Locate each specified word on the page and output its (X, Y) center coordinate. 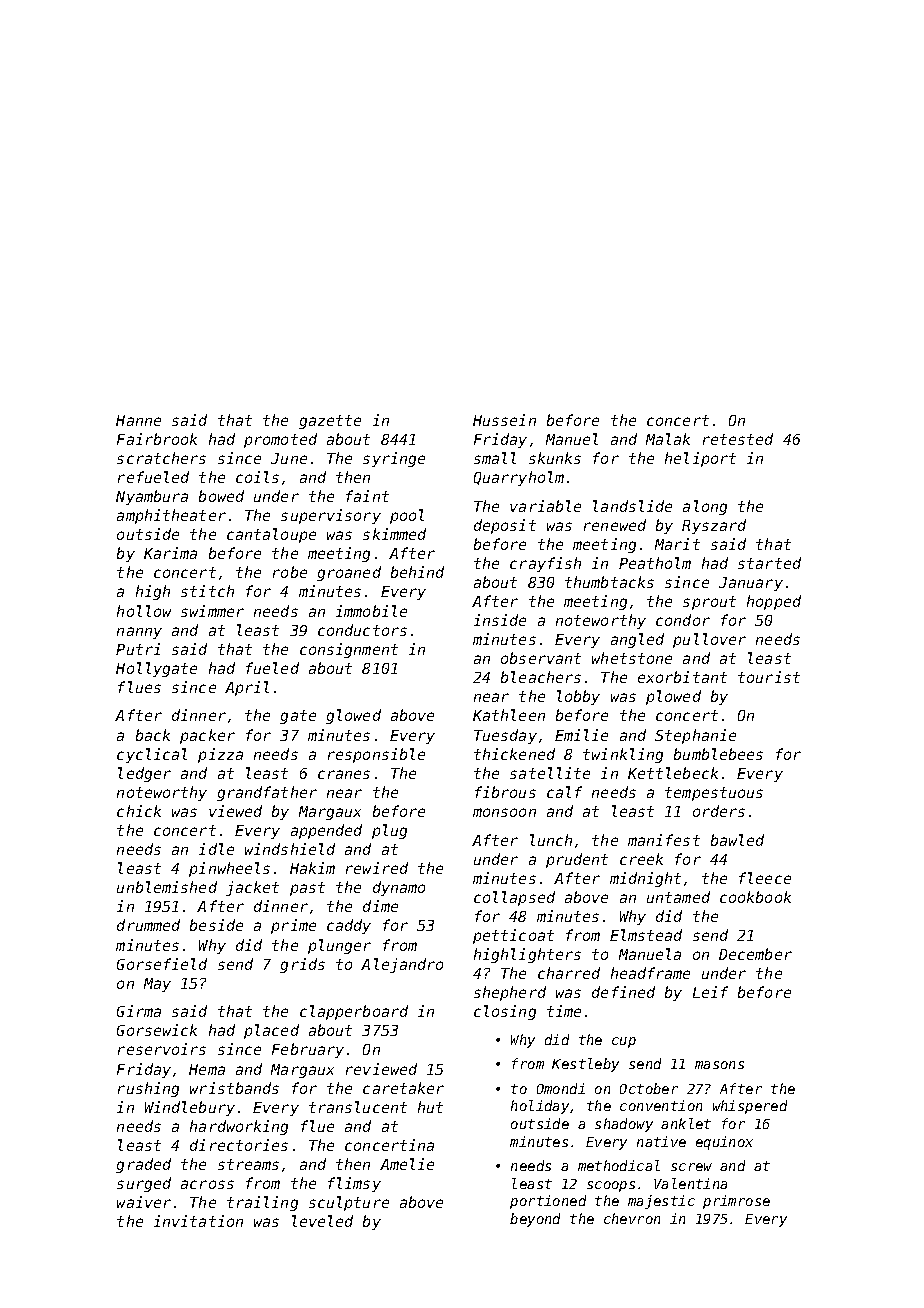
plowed (673, 697)
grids (302, 965)
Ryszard (714, 526)
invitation (198, 1221)
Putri (138, 649)
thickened (514, 754)
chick (139, 811)
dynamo (399, 888)
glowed (353, 716)
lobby (578, 697)
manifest (664, 840)
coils (257, 477)
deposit (505, 526)
